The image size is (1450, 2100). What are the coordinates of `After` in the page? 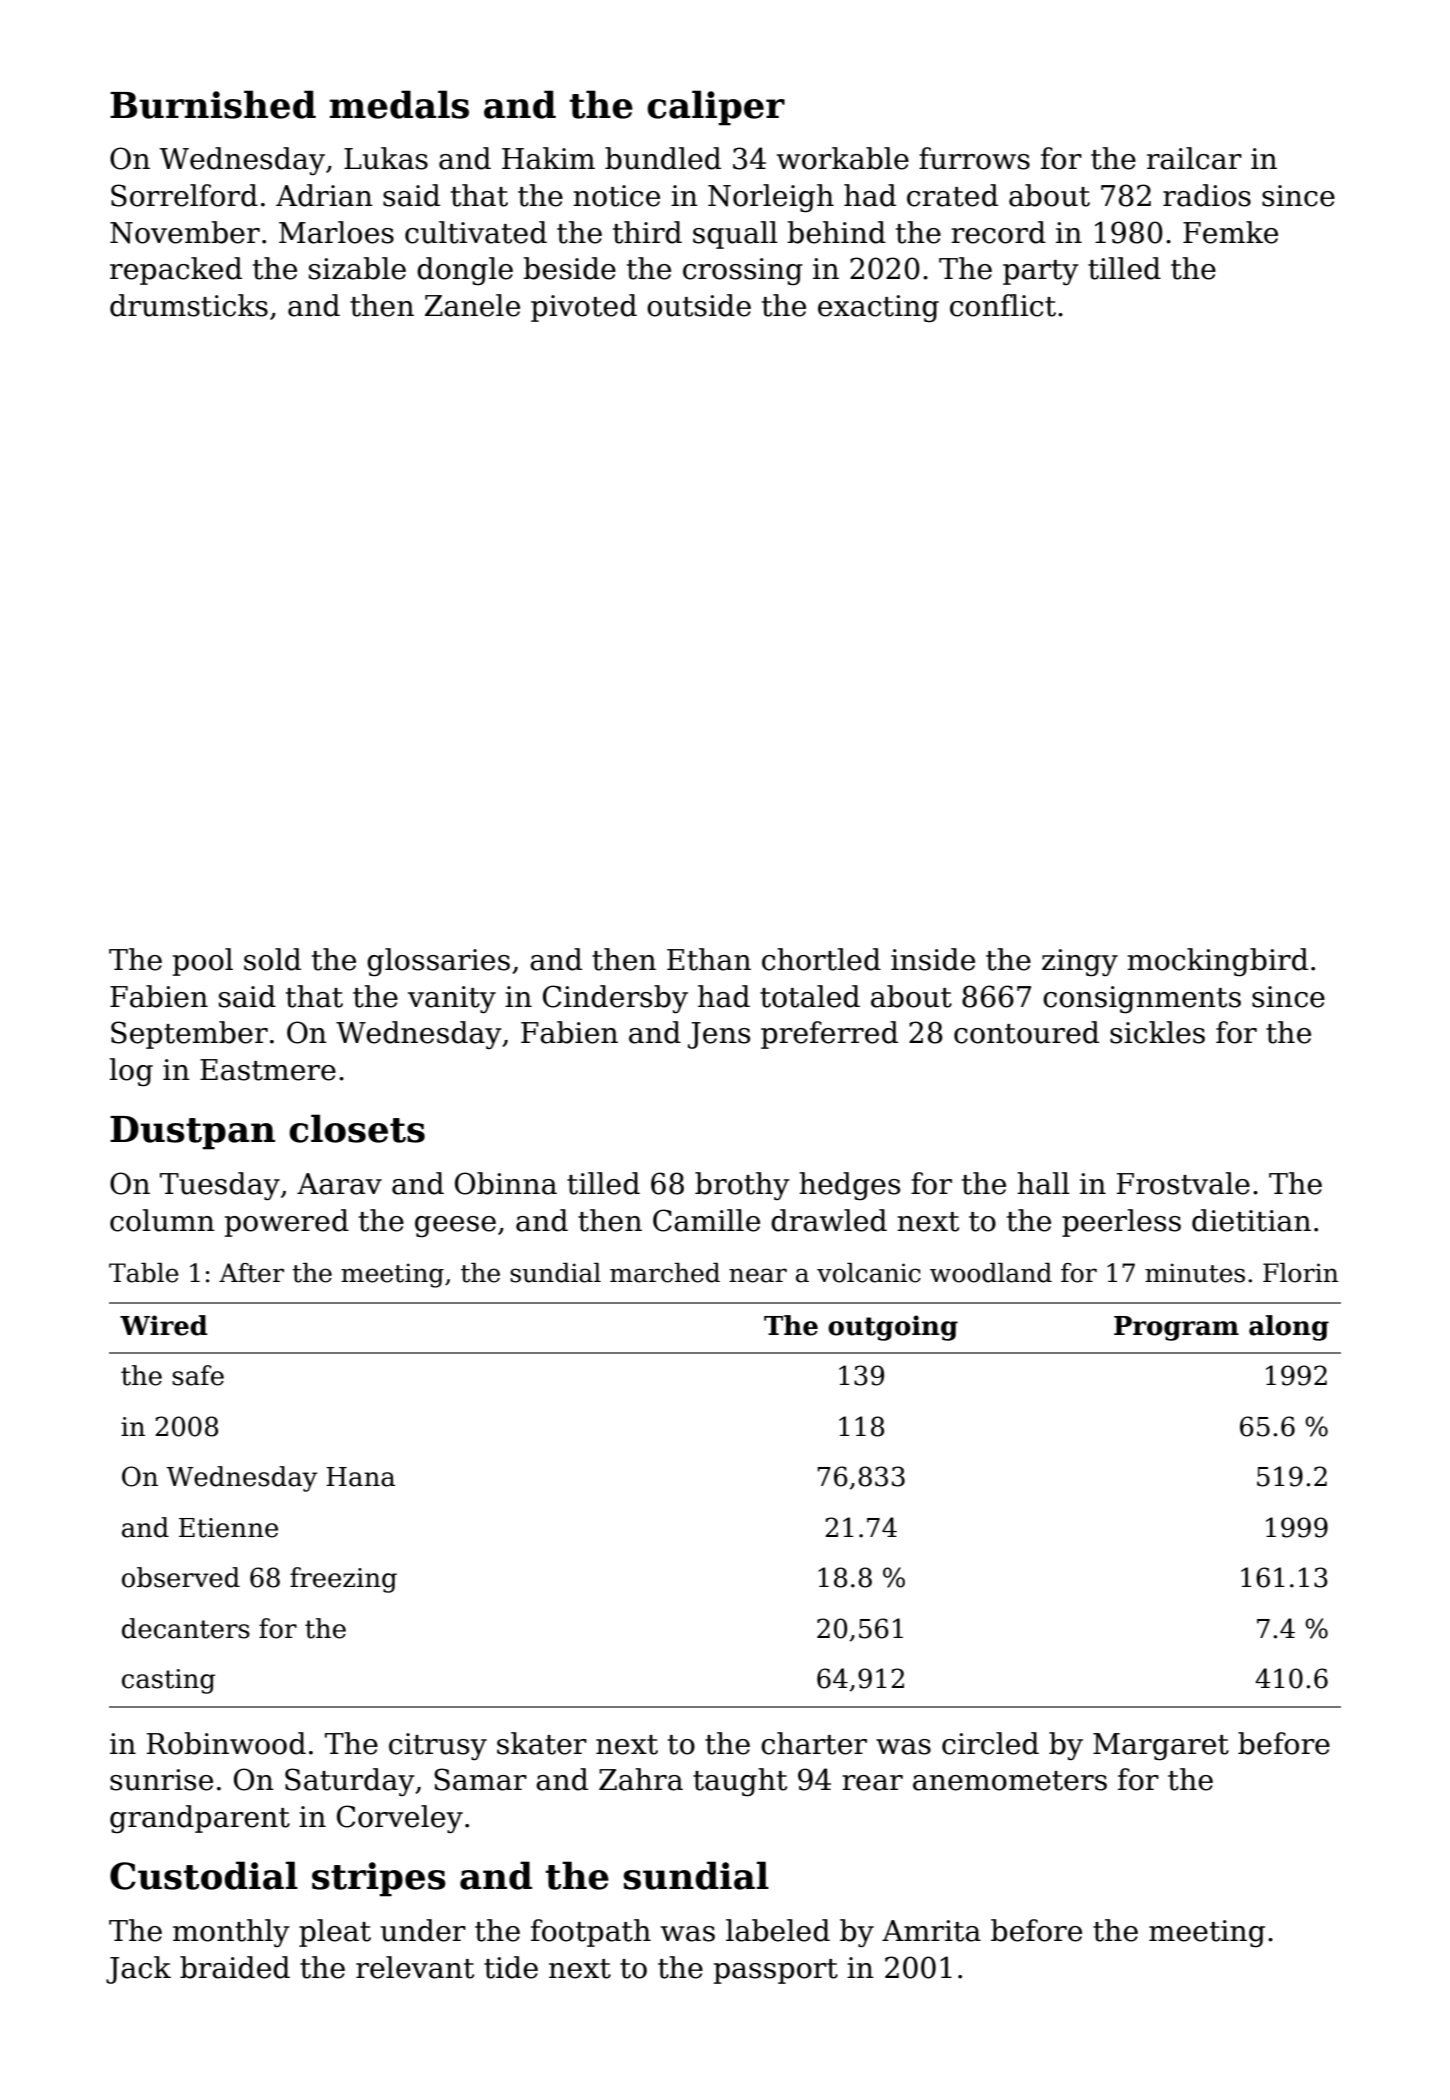 It's located at (251, 1273).
